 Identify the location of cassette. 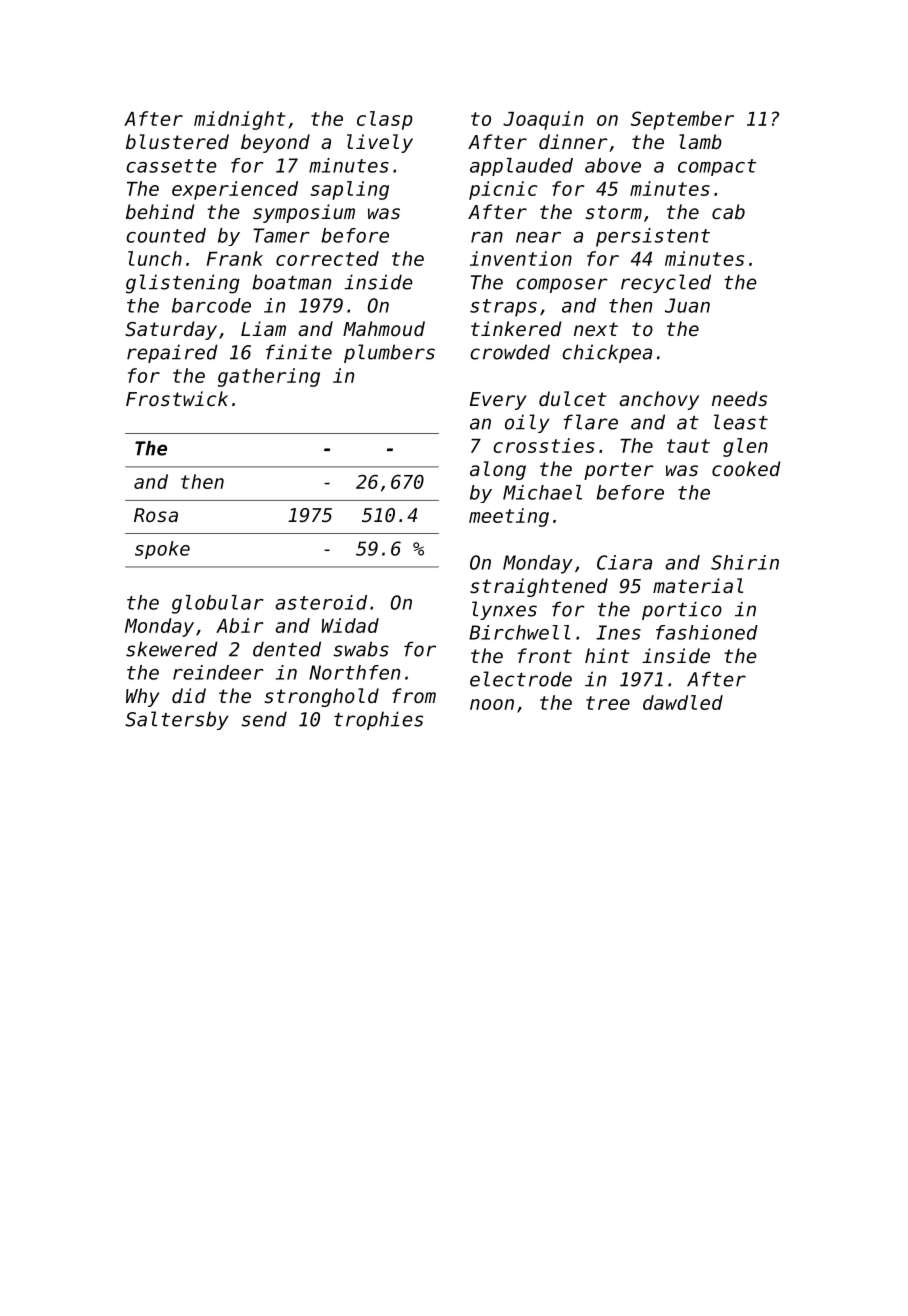
(171, 166).
